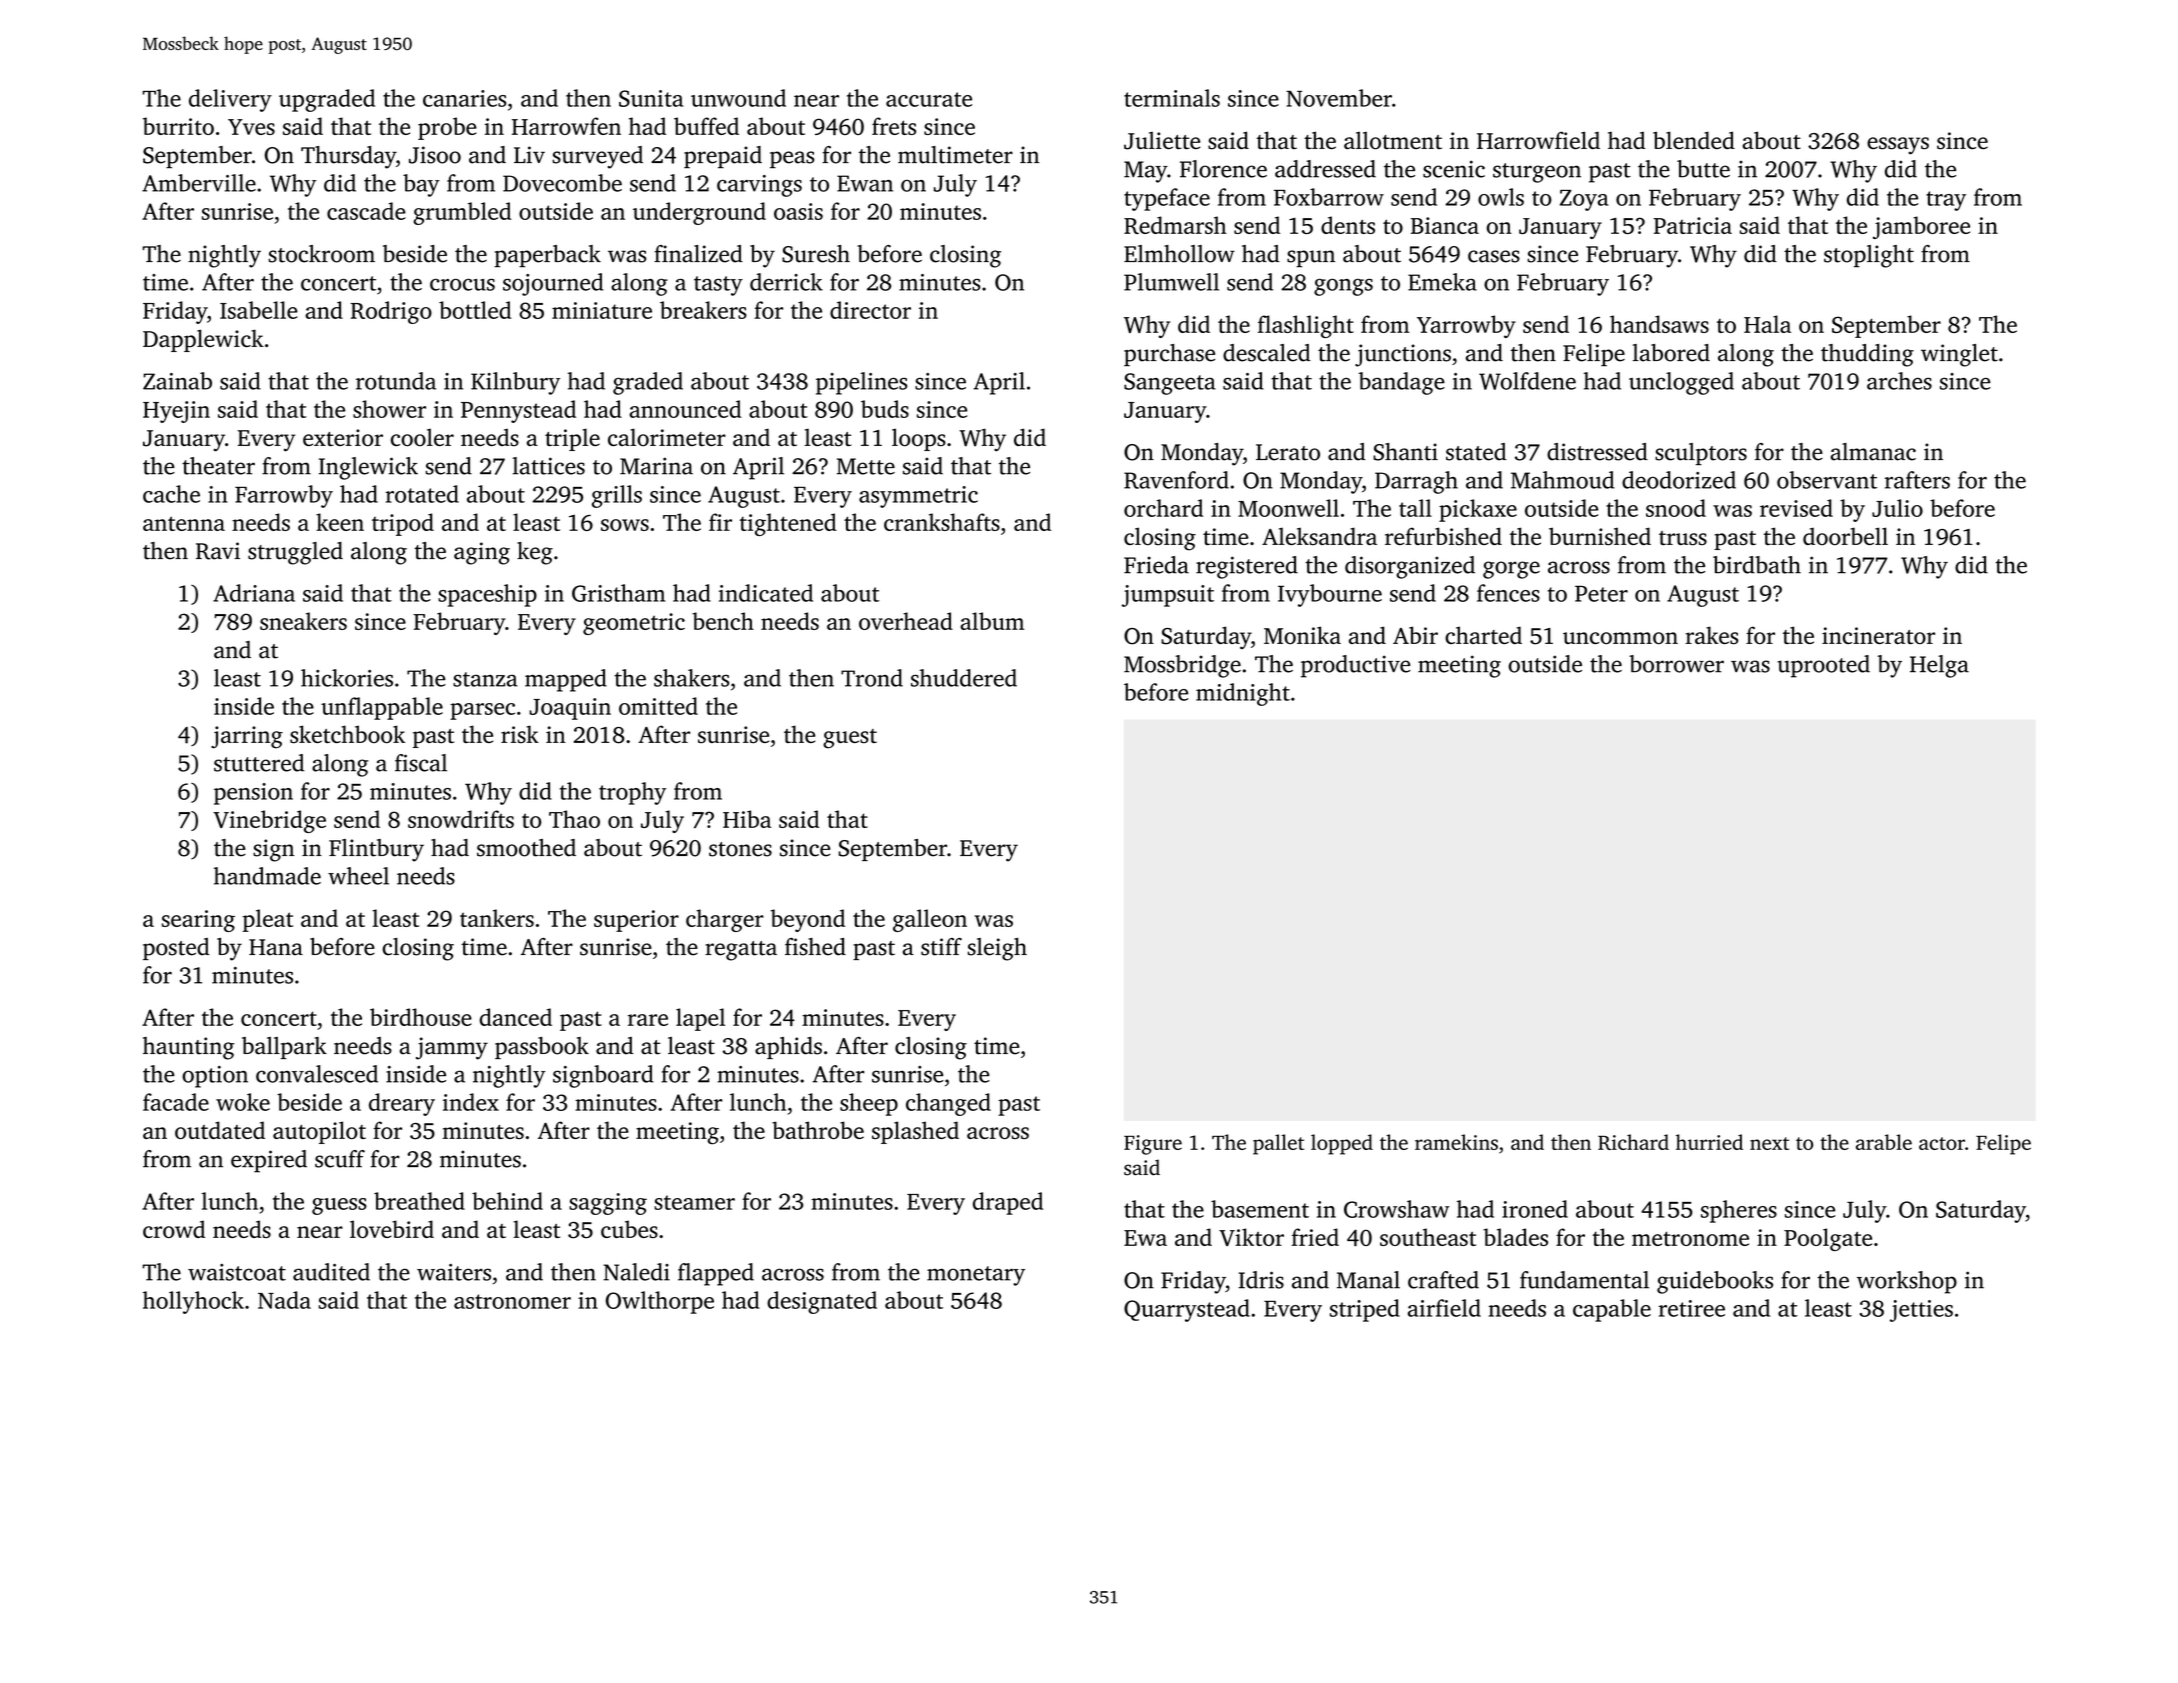 The width and height of the screenshot is (2178, 1683). I want to click on flapped, so click(716, 1274).
